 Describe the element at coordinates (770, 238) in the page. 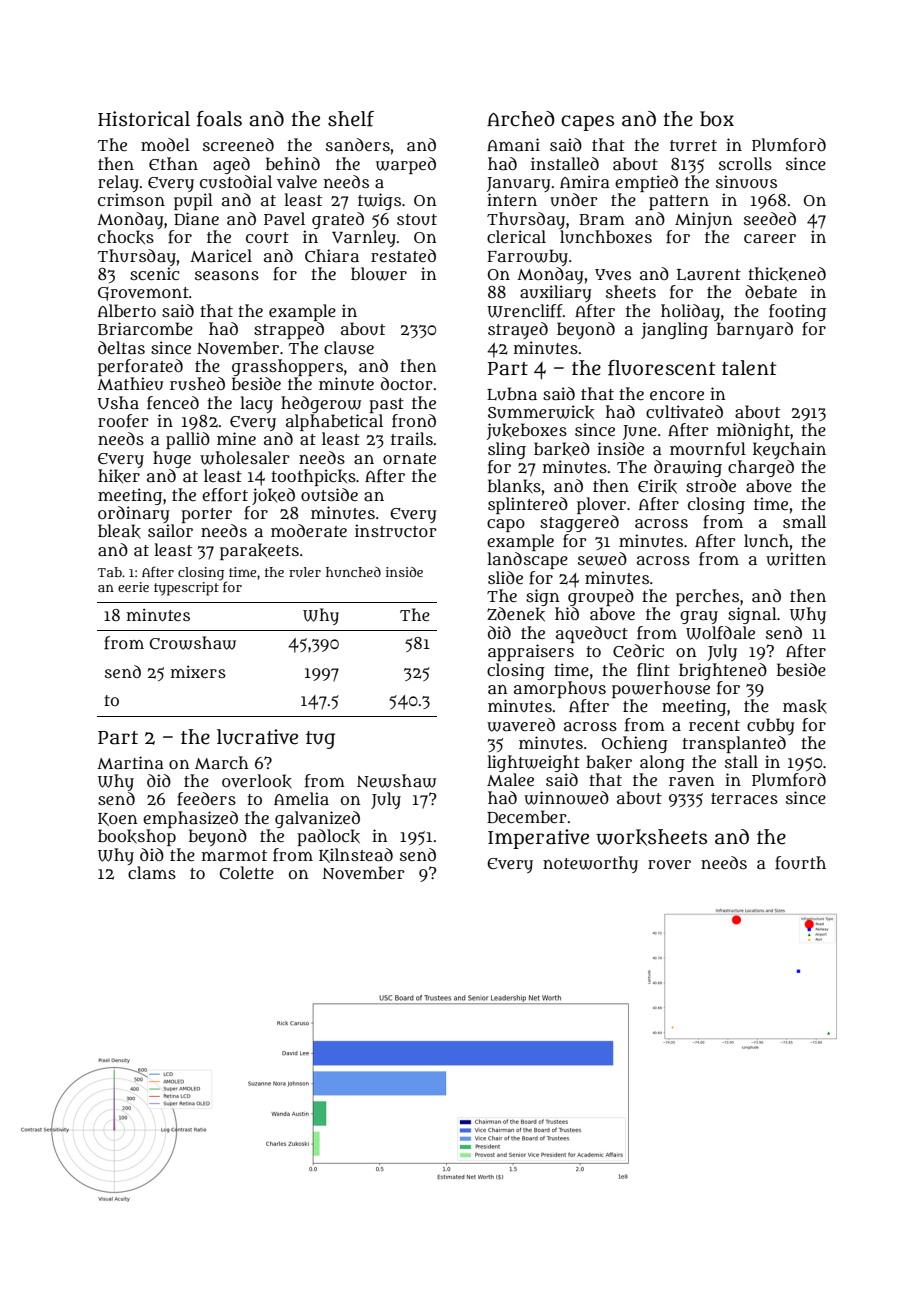

I see `career` at that location.
